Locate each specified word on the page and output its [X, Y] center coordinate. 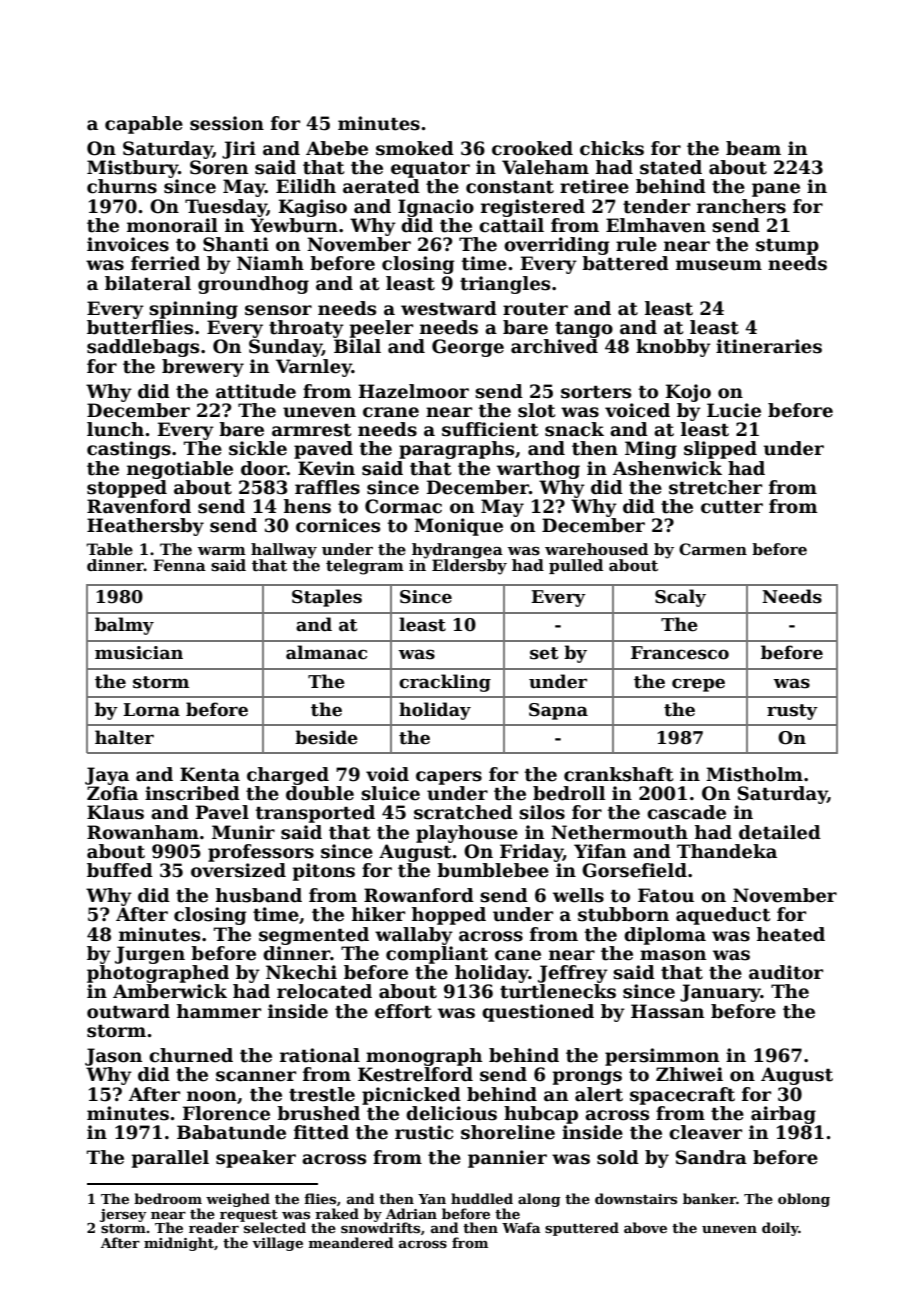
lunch [115, 429]
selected [275, 1227]
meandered [351, 1242]
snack [574, 429]
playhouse [467, 834]
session [227, 123]
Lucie [734, 410]
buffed [120, 870]
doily [780, 1229]
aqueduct [723, 916]
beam [753, 148]
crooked [532, 148]
